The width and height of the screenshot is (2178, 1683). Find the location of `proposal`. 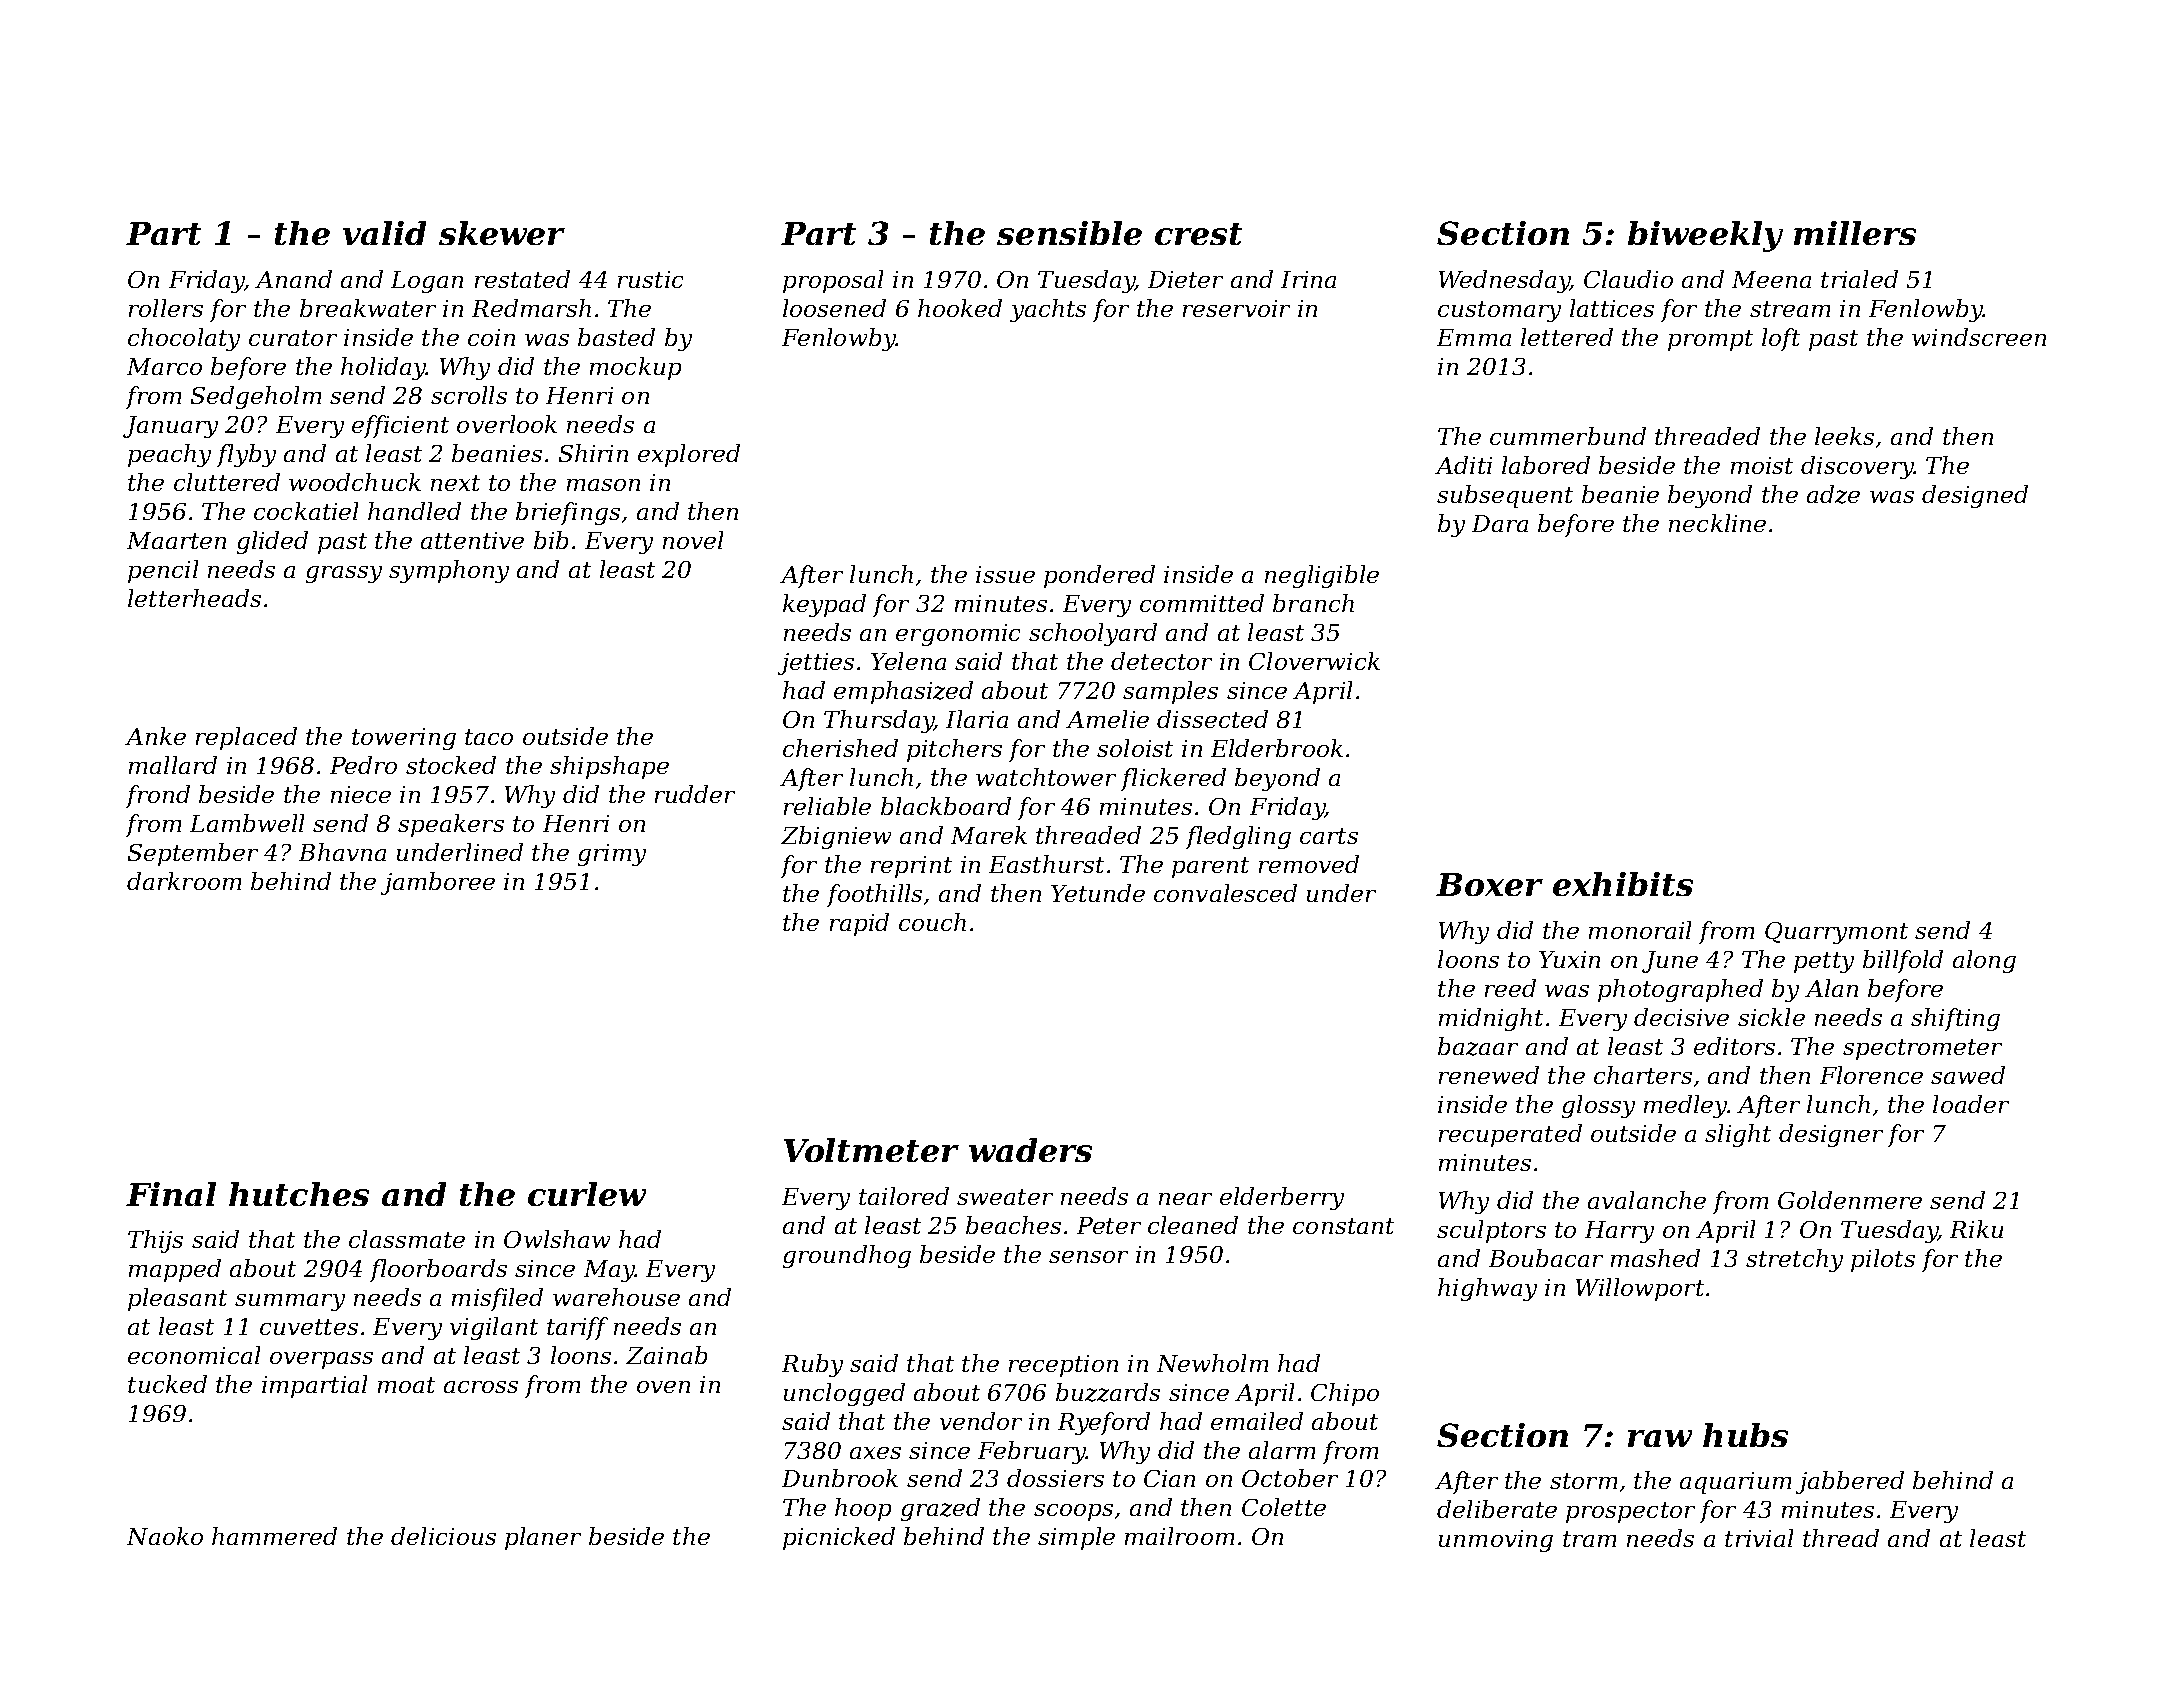

proposal is located at coordinates (833, 281).
